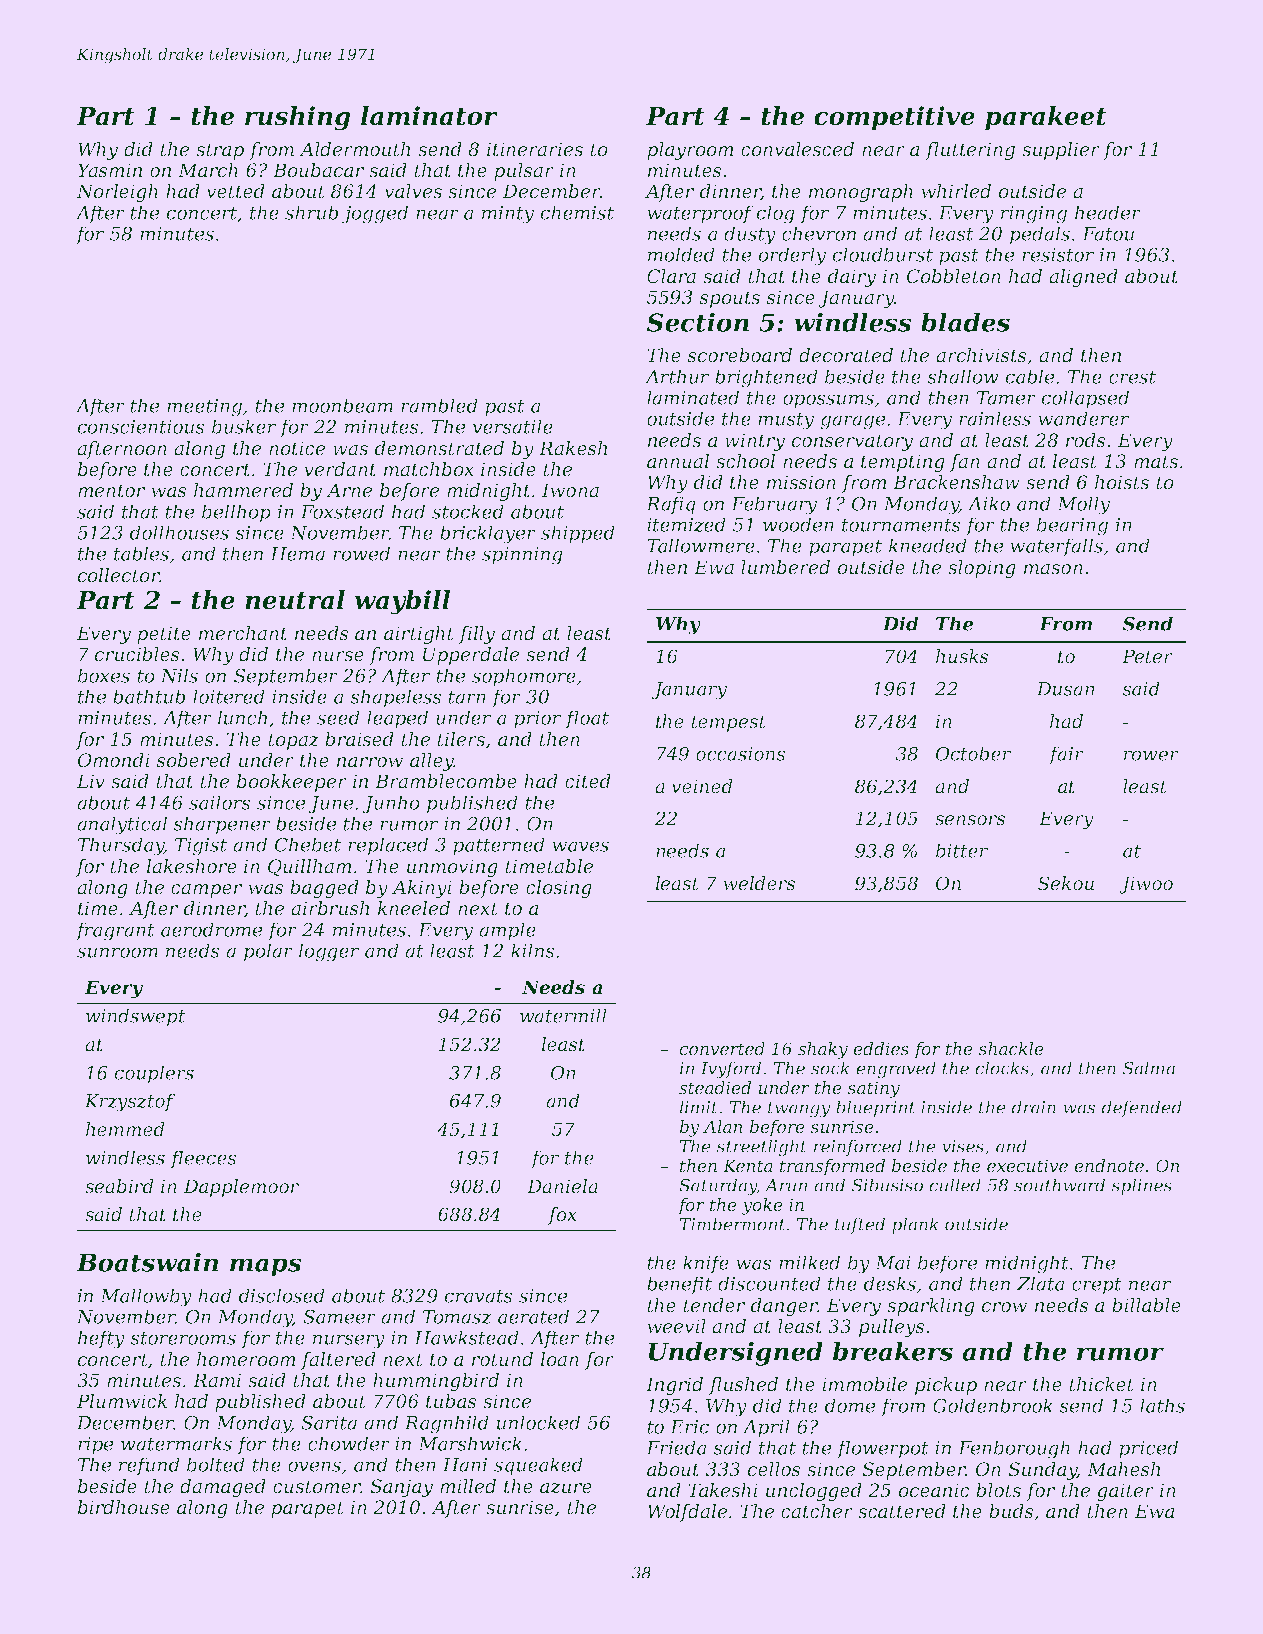 This document has width=1263, height=1634. Describe the element at coordinates (236, 513) in the document. I see `bellhop` at that location.
